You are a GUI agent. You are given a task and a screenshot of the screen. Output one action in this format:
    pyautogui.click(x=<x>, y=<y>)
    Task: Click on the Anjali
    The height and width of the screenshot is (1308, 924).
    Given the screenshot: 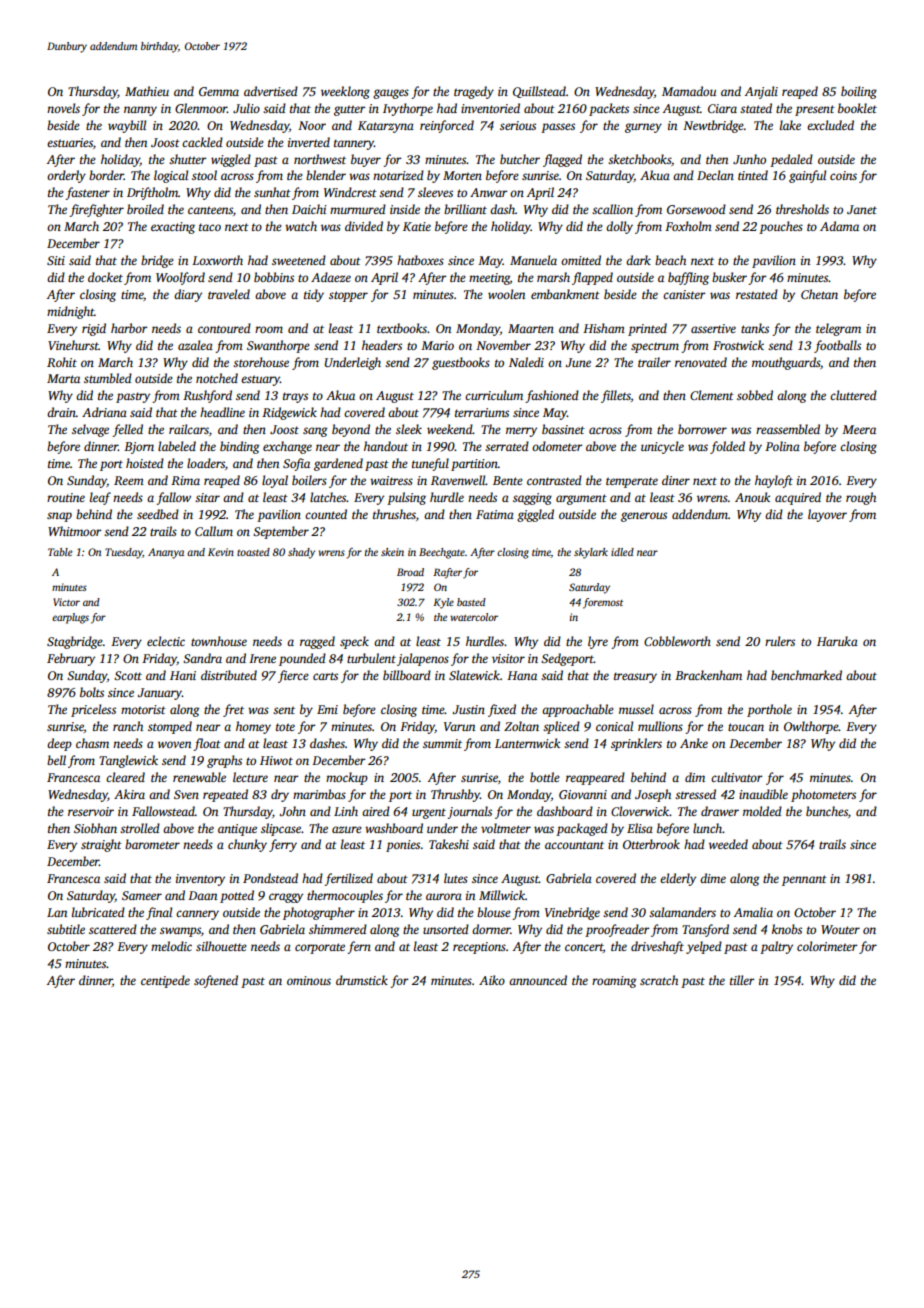 What is the action you would take?
    pyautogui.click(x=761, y=92)
